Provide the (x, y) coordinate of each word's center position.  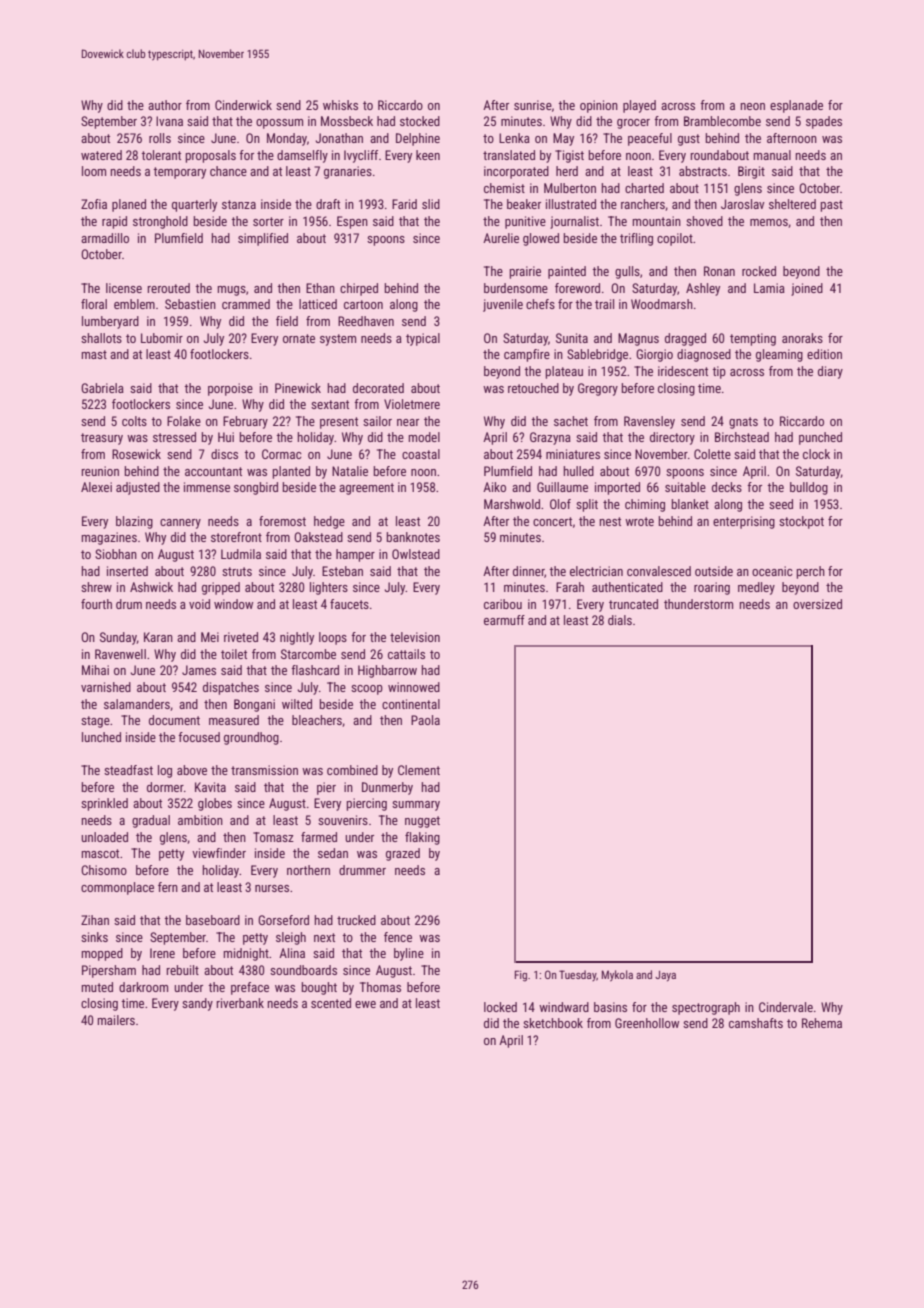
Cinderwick (243, 105)
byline (409, 954)
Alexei (96, 487)
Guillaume (562, 487)
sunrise (533, 105)
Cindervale (786, 1007)
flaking (422, 838)
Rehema (822, 1023)
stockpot (801, 522)
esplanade (796, 106)
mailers (116, 1020)
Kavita (210, 787)
